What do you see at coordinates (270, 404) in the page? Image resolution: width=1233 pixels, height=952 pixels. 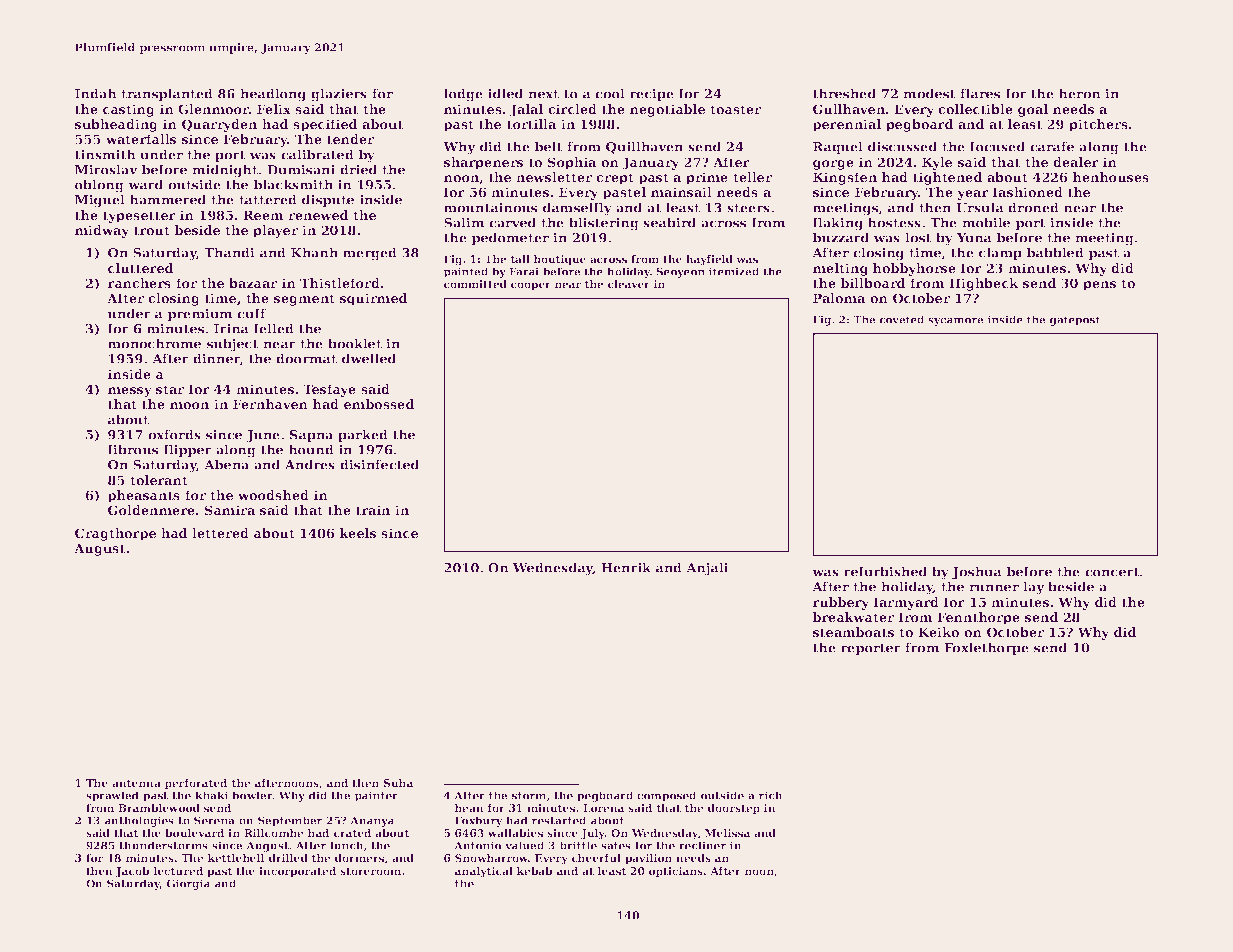 I see `Fernhaven` at bounding box center [270, 404].
